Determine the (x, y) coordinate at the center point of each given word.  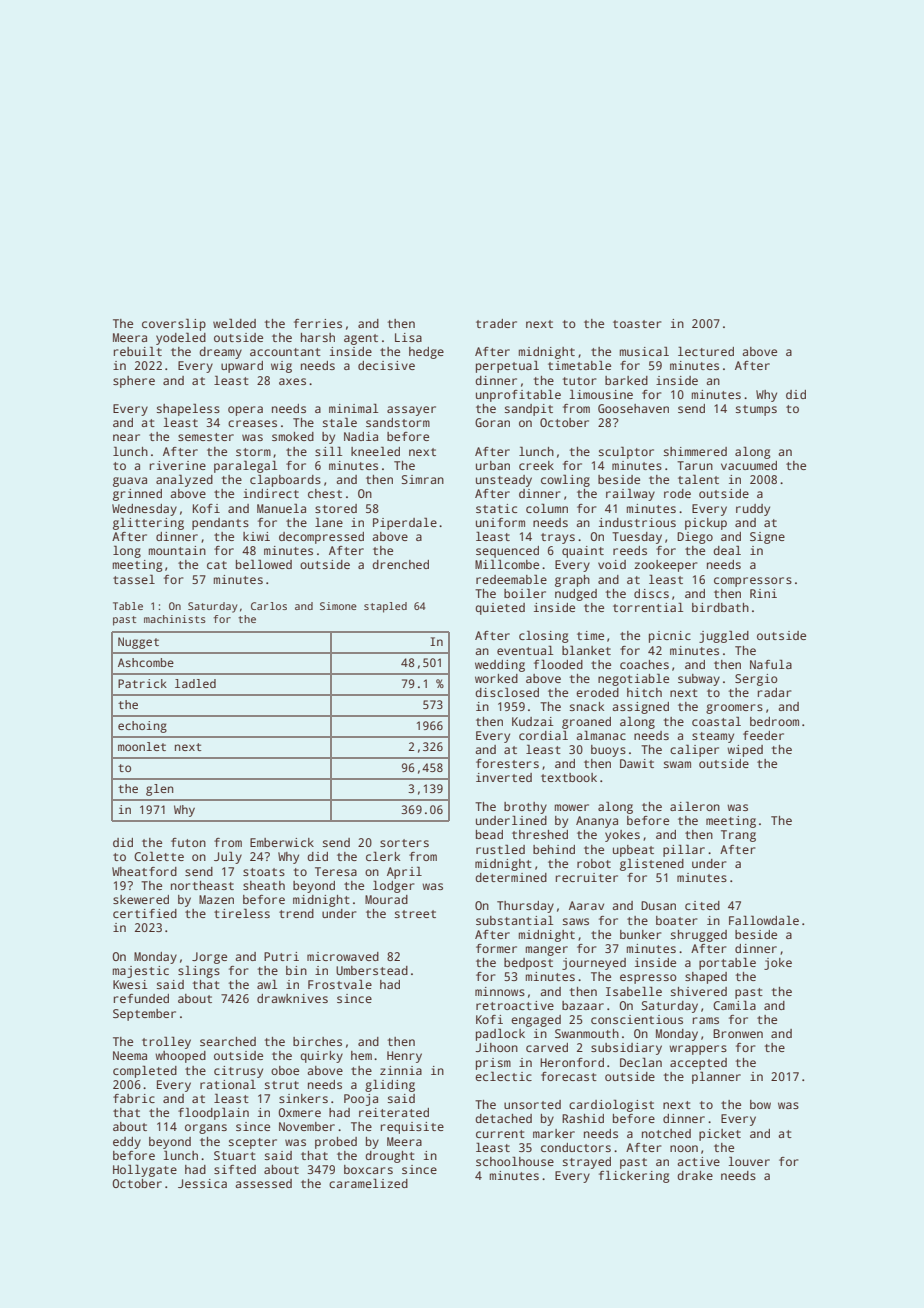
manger (547, 951)
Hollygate (145, 1170)
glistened (652, 864)
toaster (637, 324)
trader (496, 323)
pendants (220, 524)
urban (493, 465)
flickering (634, 1176)
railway (630, 494)
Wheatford (144, 871)
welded (234, 323)
